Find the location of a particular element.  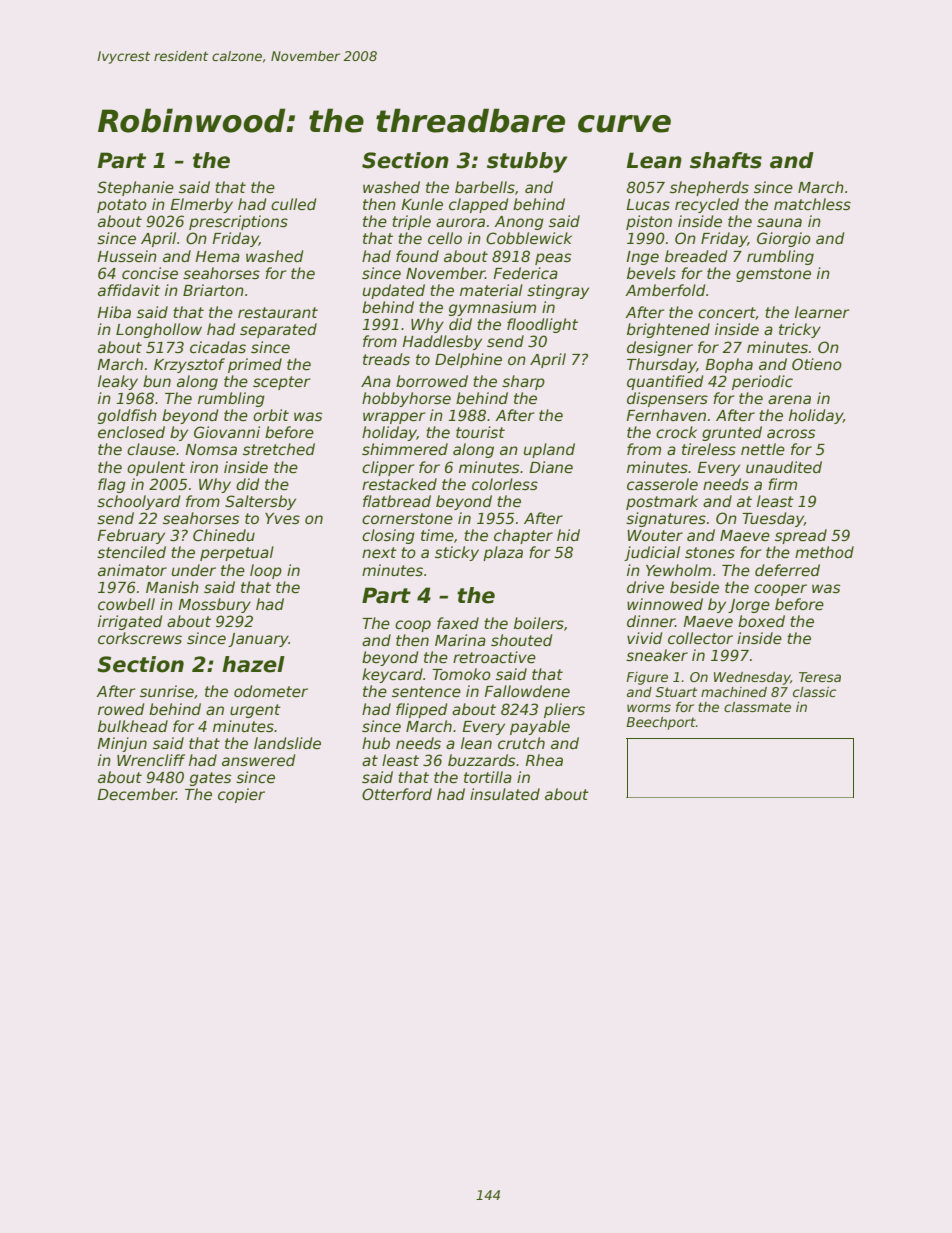

wrapper is located at coordinates (394, 418).
